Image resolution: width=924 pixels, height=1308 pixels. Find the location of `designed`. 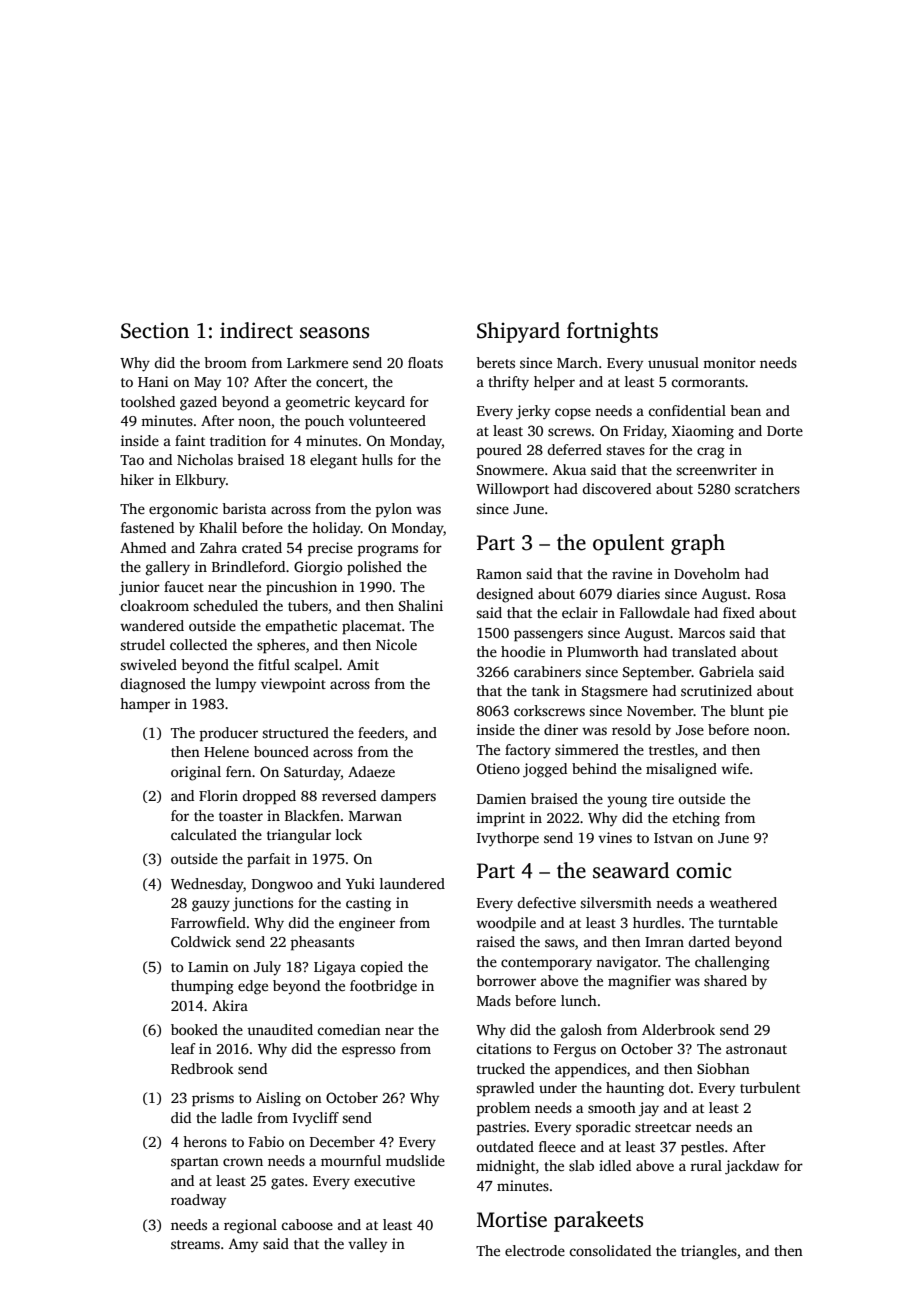

designed is located at coordinates (504, 595).
